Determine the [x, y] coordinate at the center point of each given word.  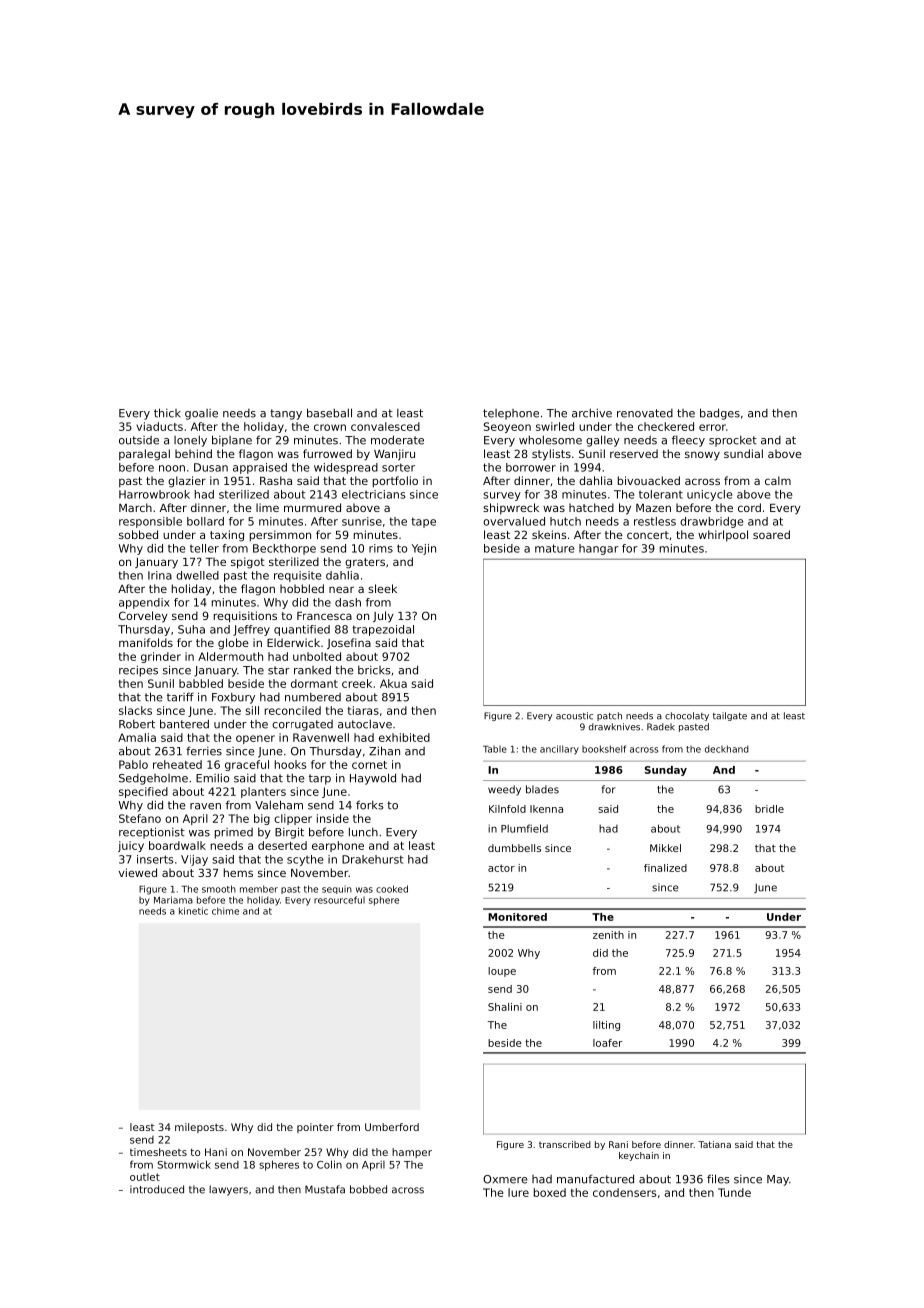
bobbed [368, 1189]
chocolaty [687, 716]
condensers [624, 1192]
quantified [302, 630]
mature [554, 548]
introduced [157, 1189]
